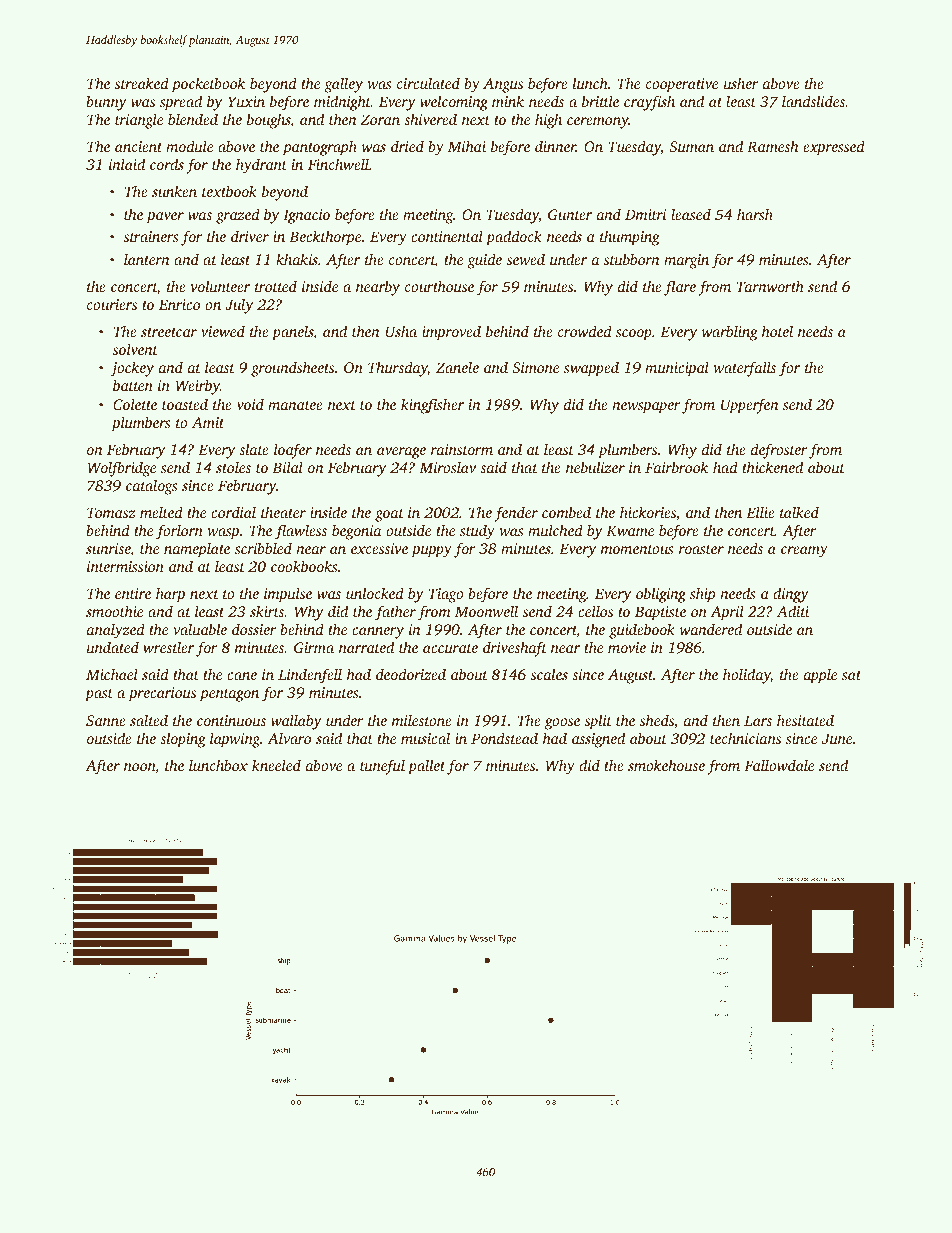  Describe the element at coordinates (770, 286) in the screenshot. I see `Tarnworth` at that location.
